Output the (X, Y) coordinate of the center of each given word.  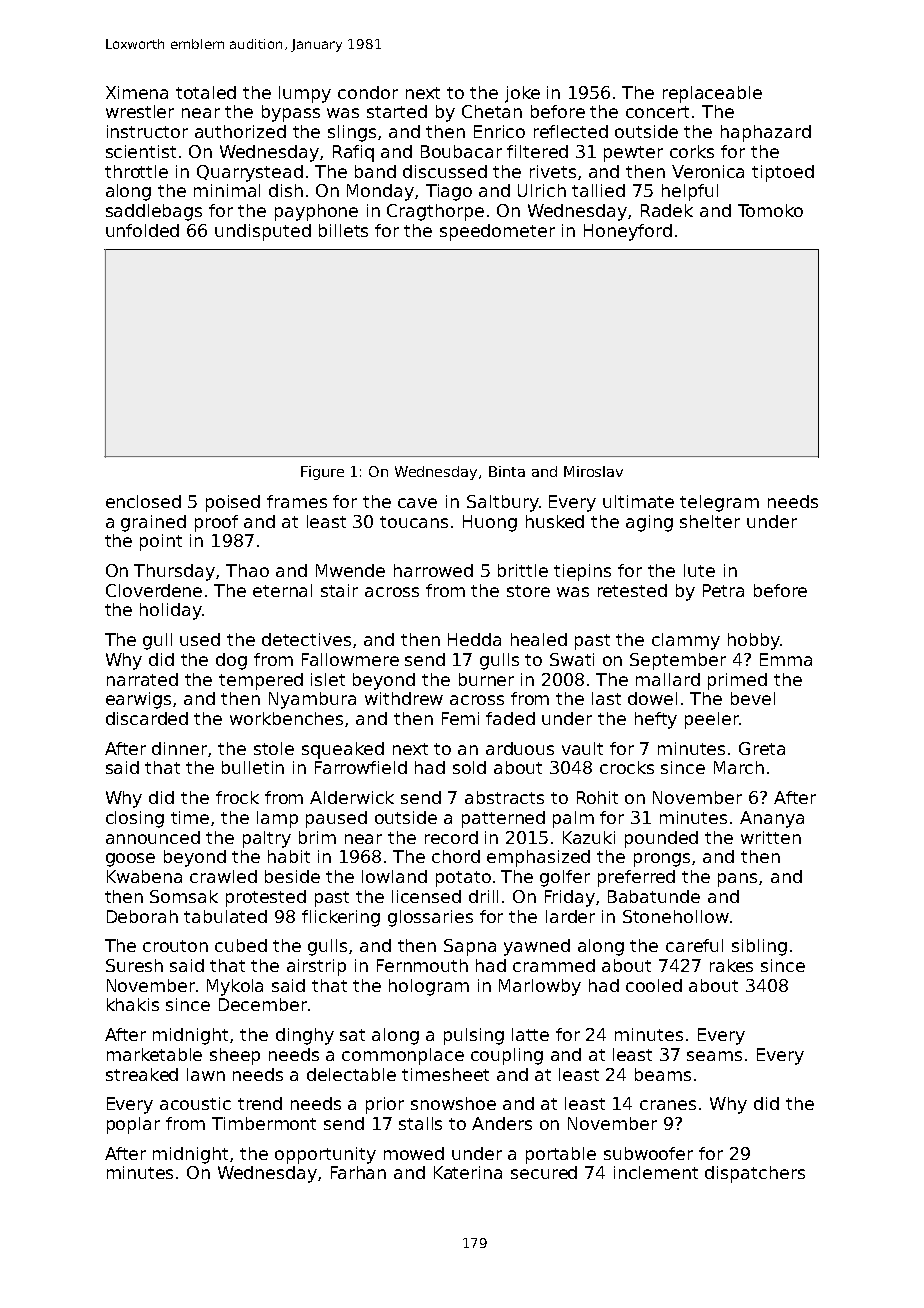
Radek (667, 210)
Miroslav (593, 471)
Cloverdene (154, 590)
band (375, 171)
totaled (206, 92)
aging (649, 523)
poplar (133, 1125)
